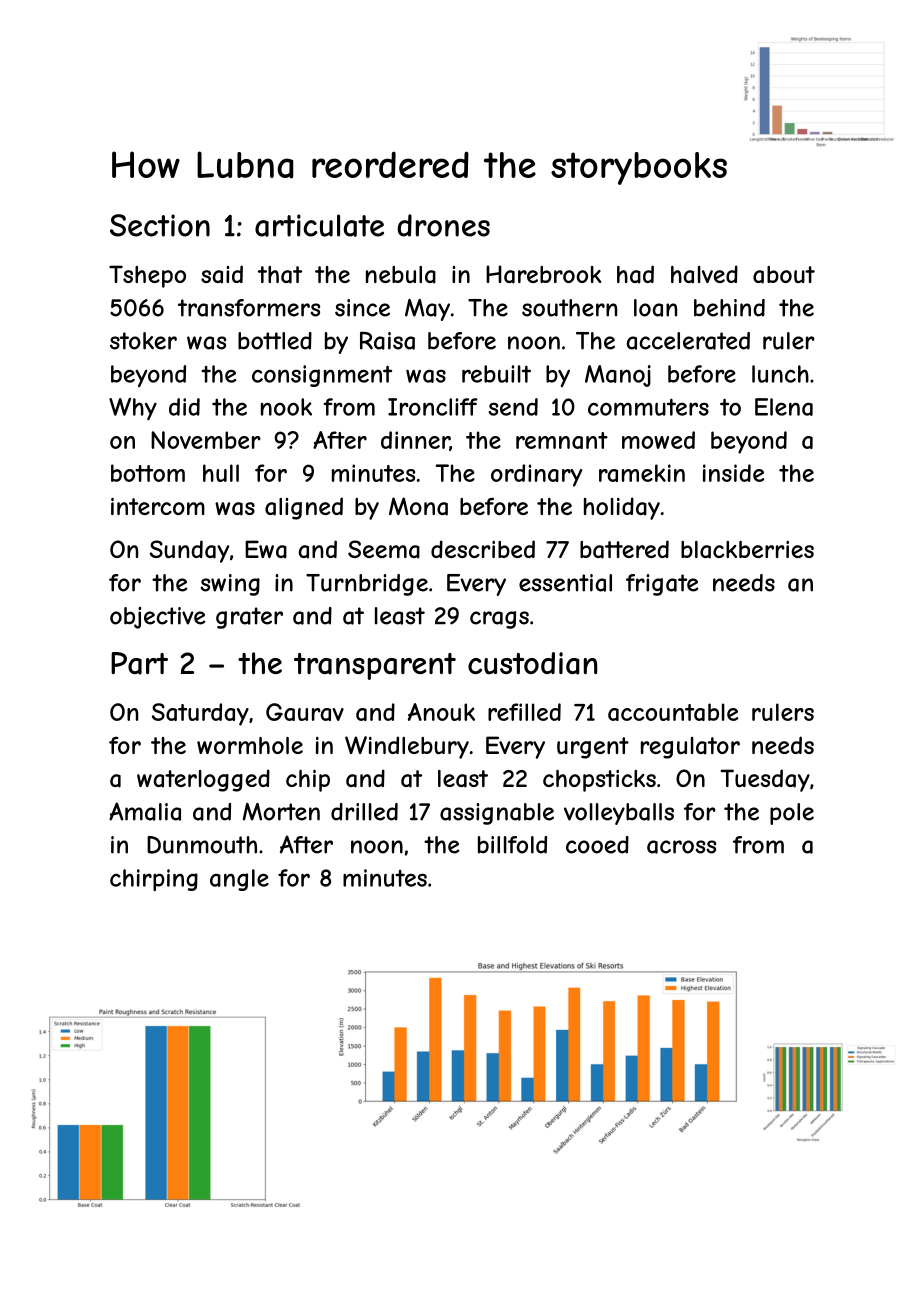 The image size is (924, 1311). I want to click on Part, so click(139, 663).
